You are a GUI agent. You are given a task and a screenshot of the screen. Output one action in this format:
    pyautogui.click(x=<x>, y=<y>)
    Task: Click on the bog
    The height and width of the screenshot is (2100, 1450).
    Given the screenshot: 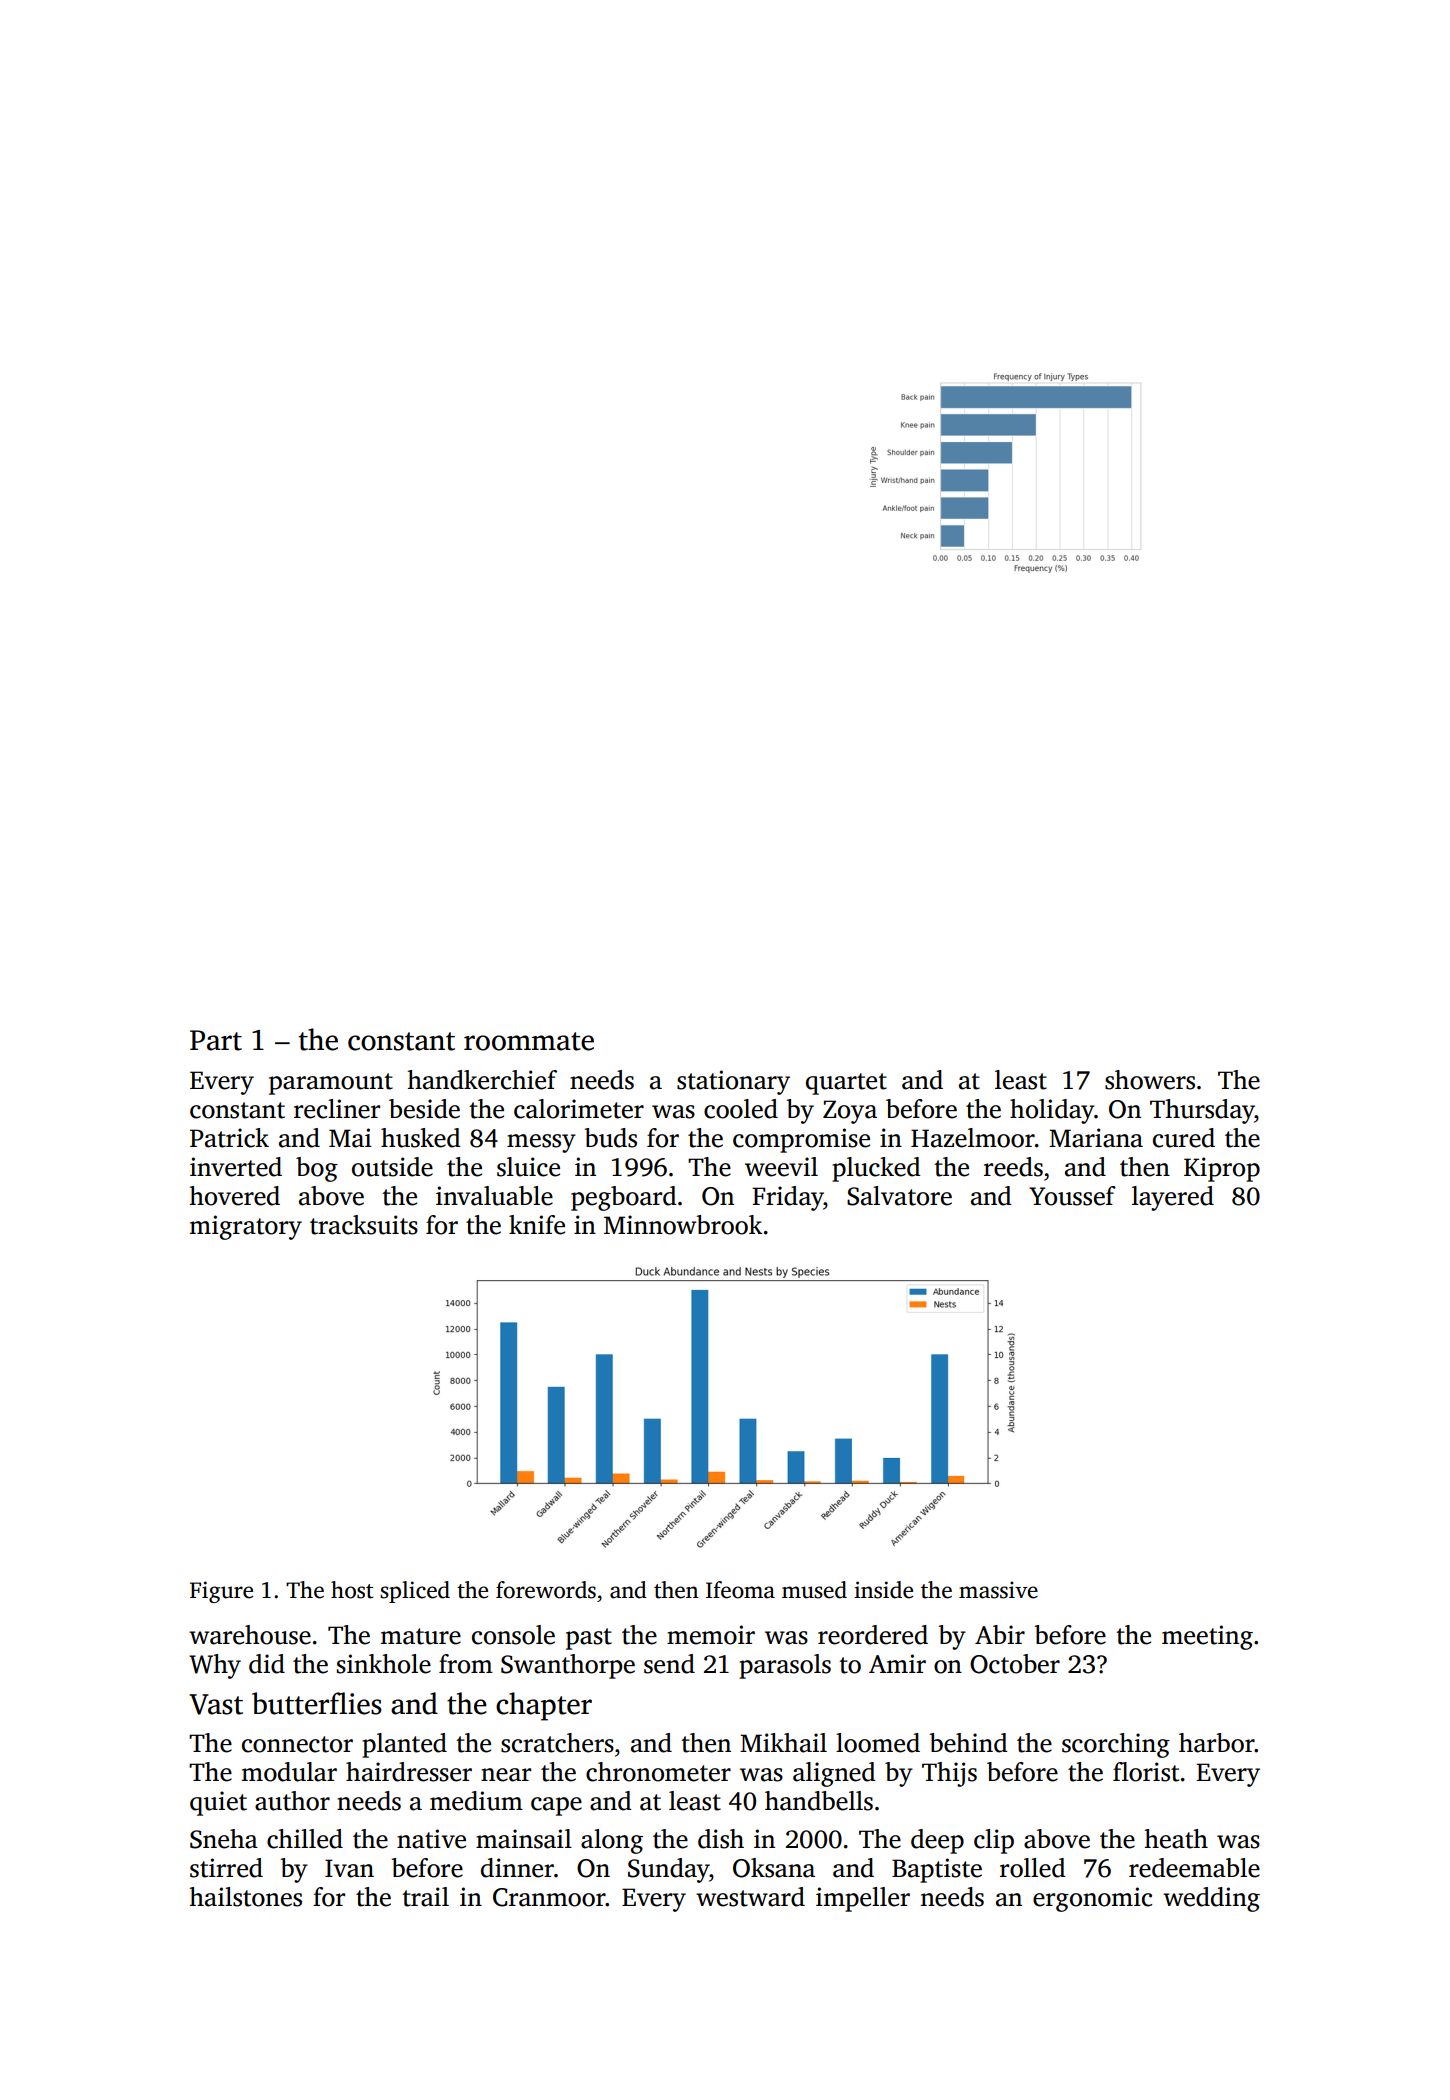 What is the action you would take?
    pyautogui.click(x=317, y=1169)
